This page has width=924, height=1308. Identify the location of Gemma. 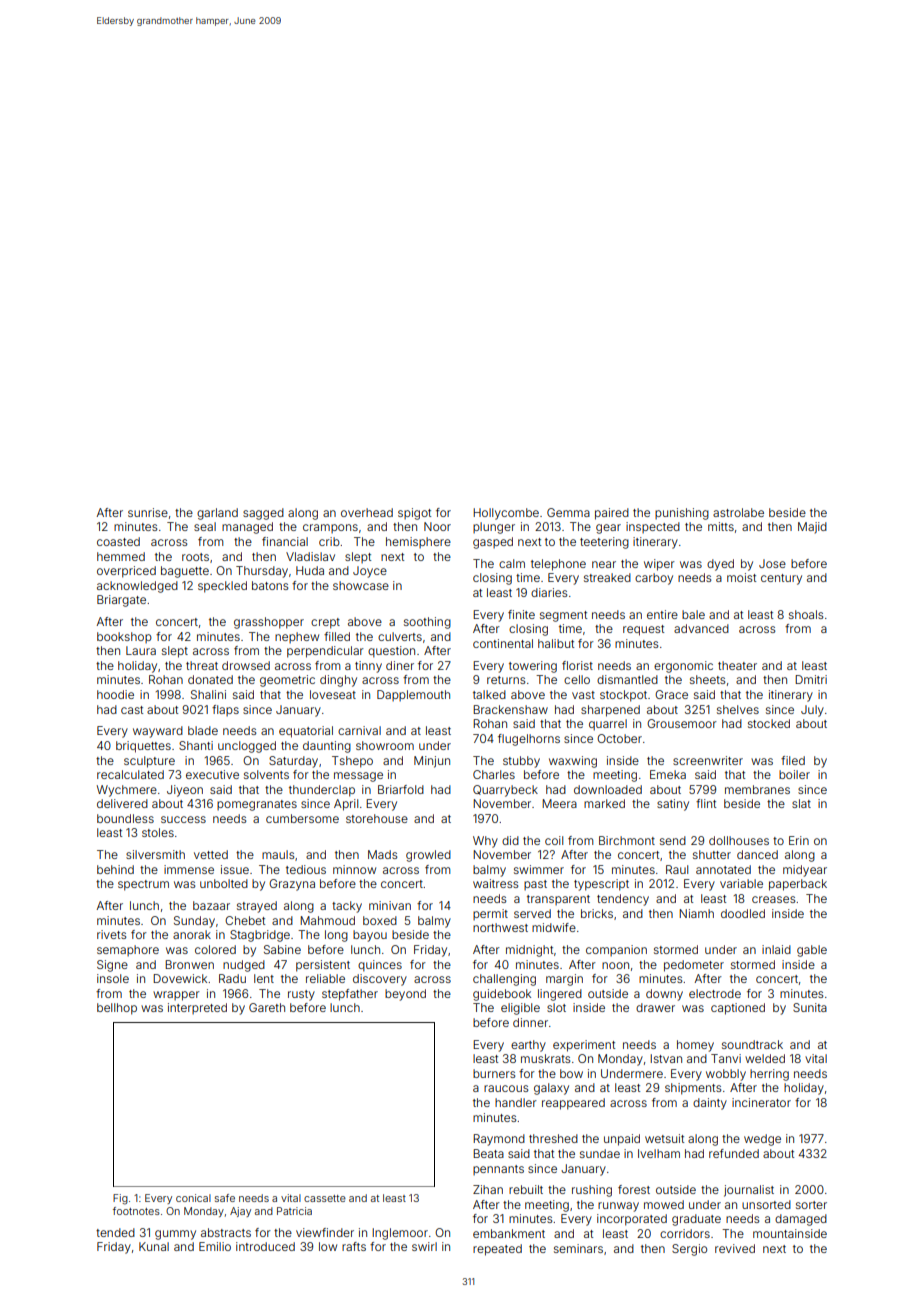
(568, 512).
